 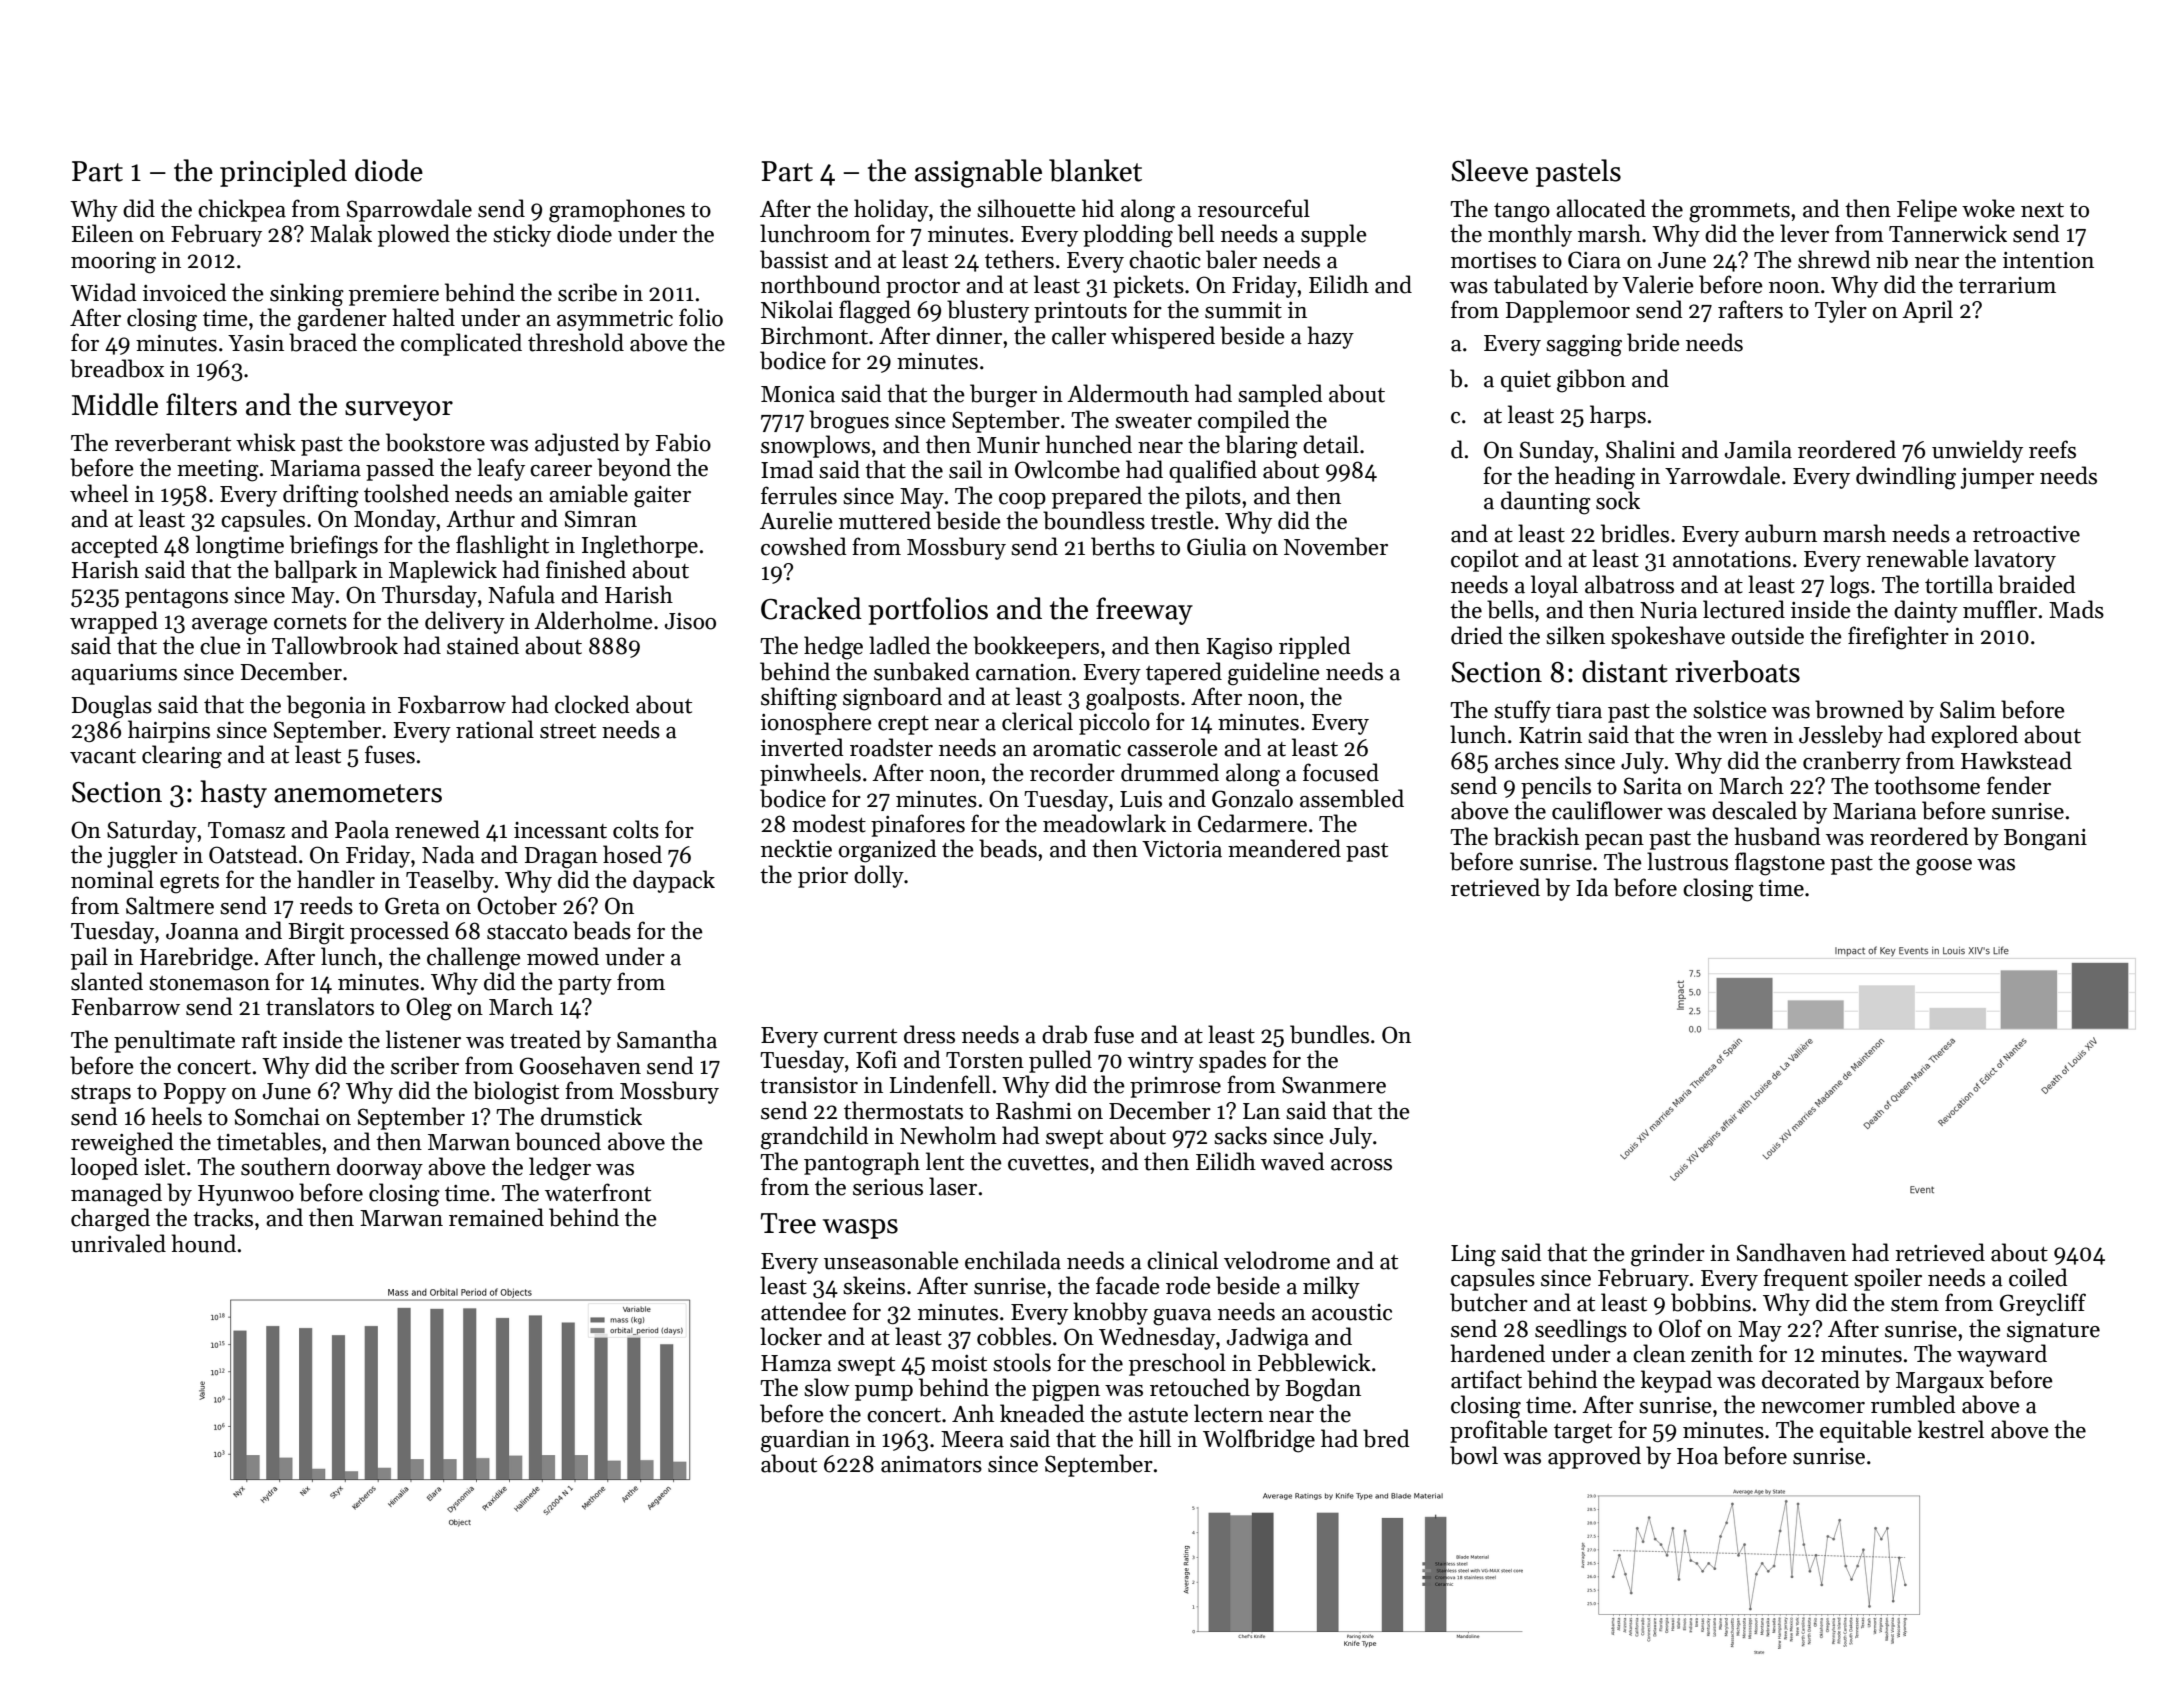 I want to click on Meera, so click(x=972, y=1439).
